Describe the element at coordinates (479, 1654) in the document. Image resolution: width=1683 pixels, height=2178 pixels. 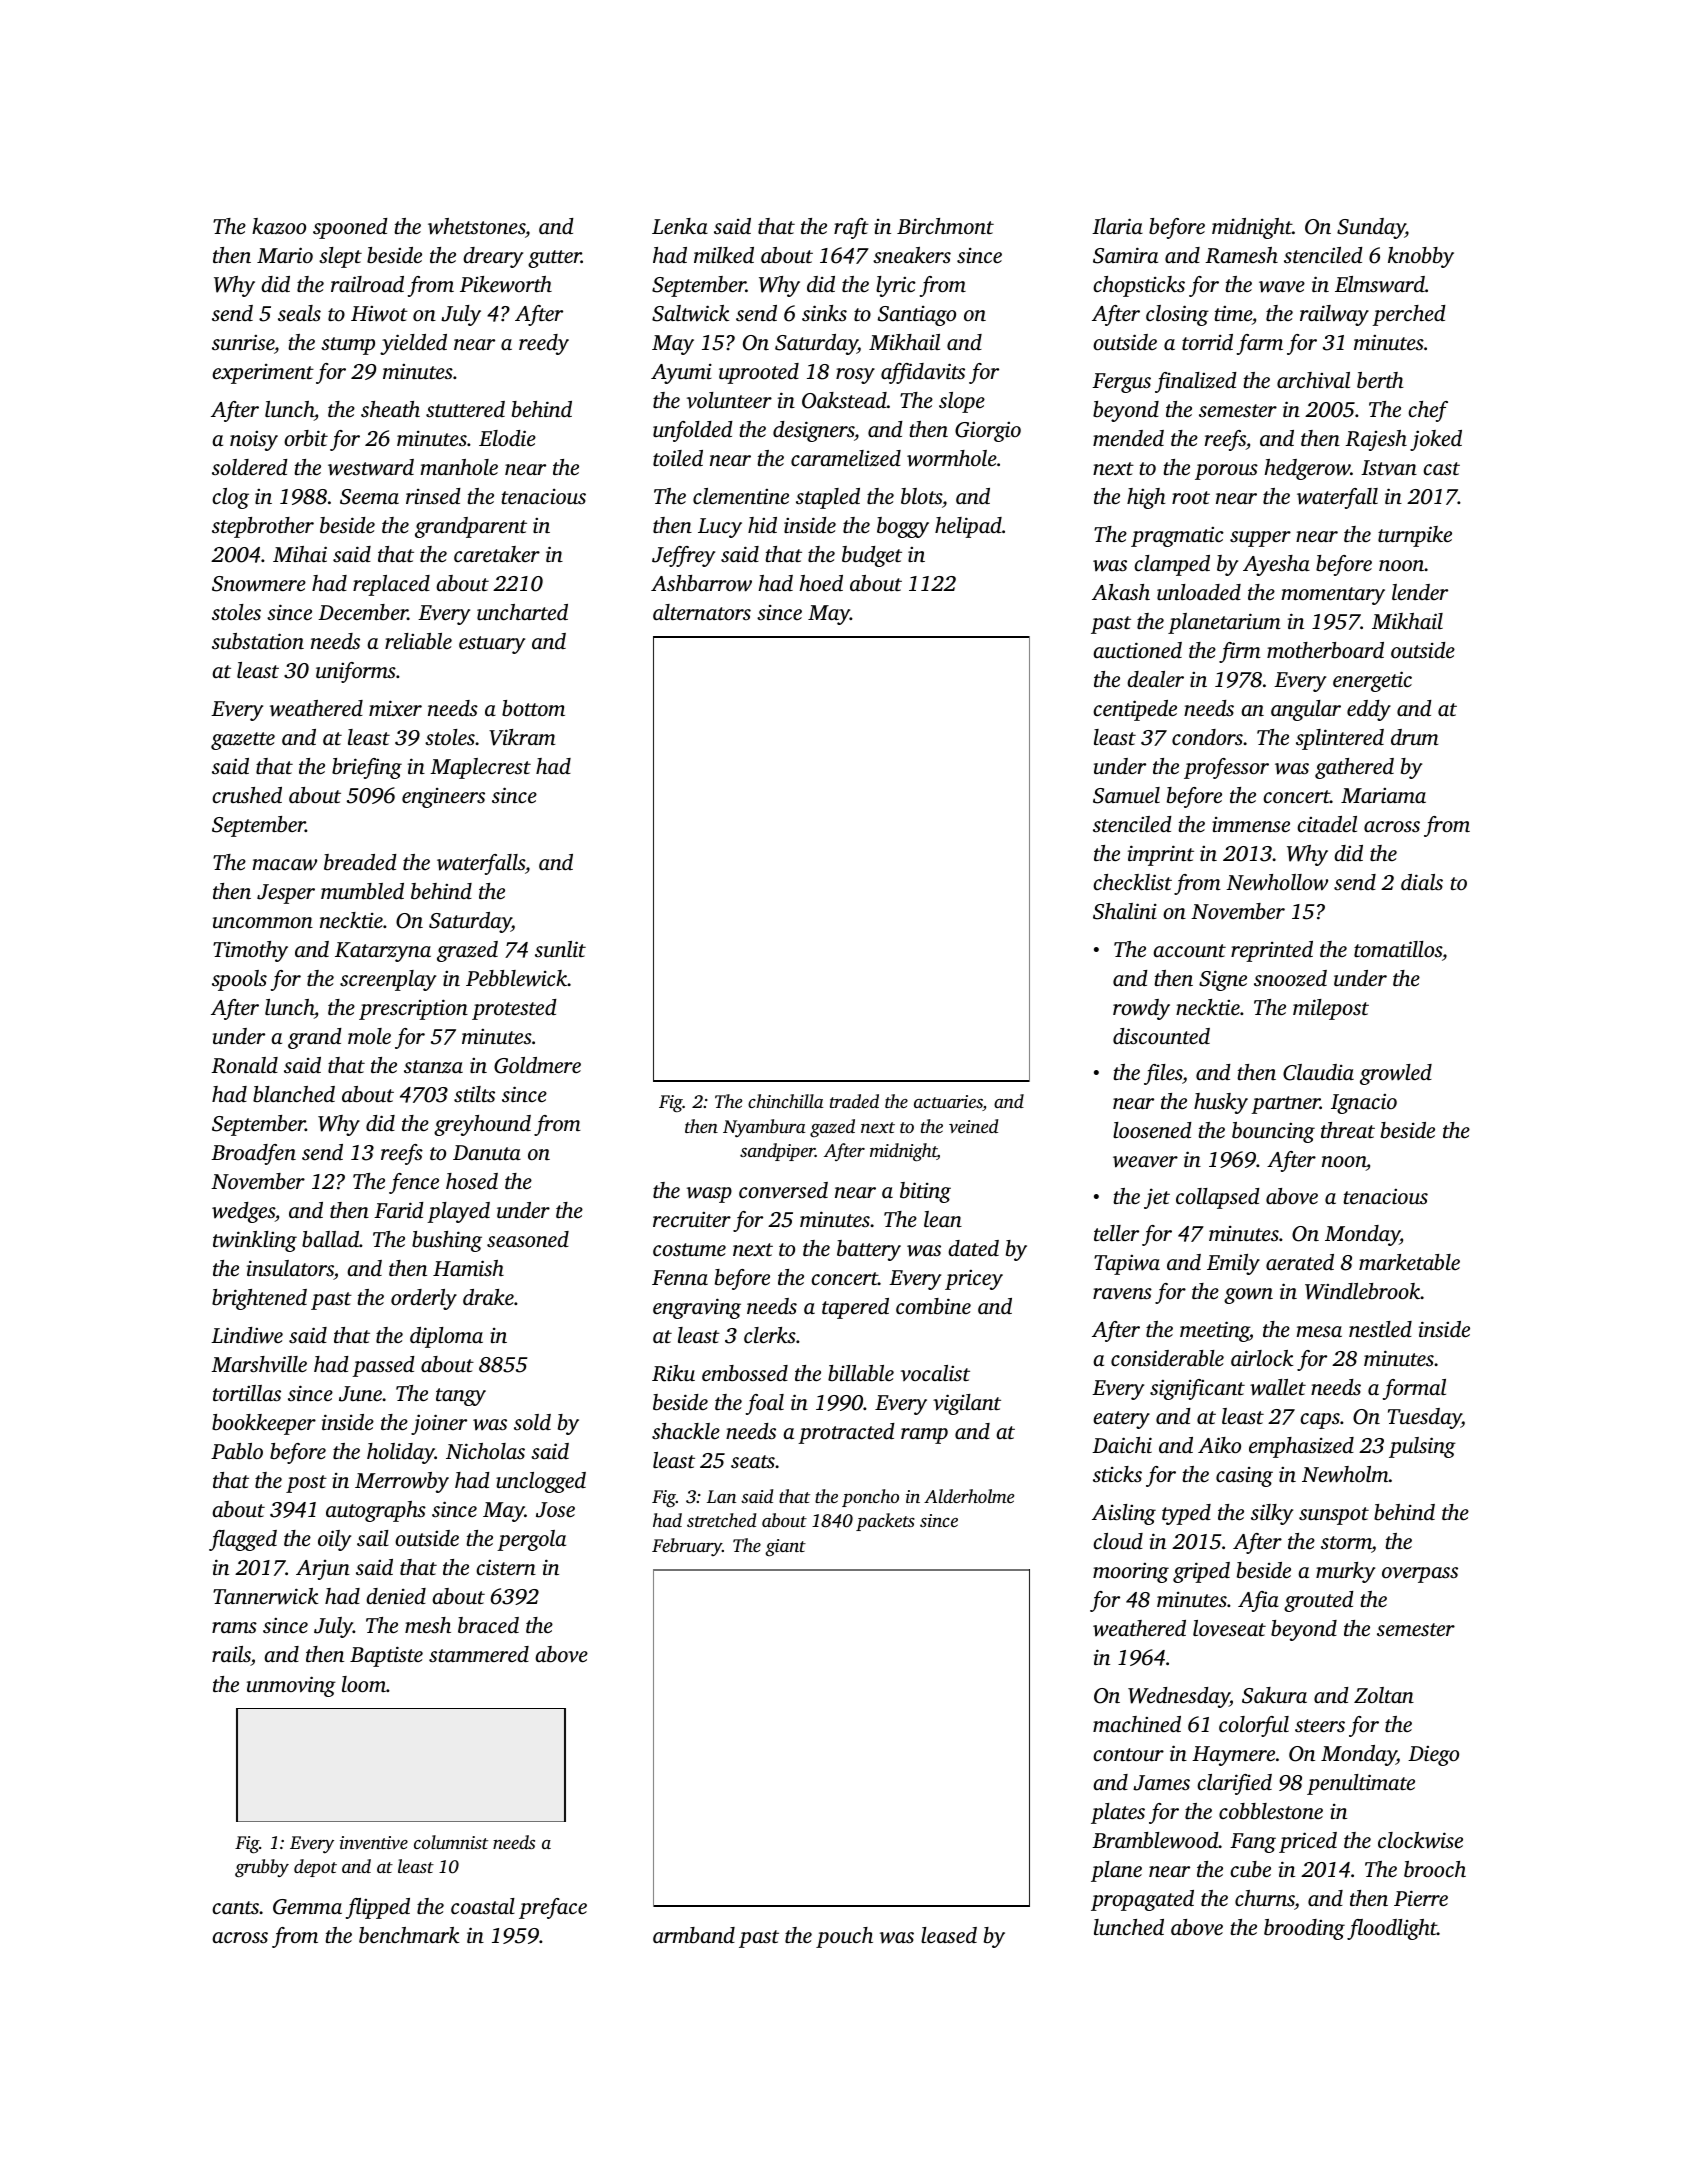
I see `stammered` at that location.
